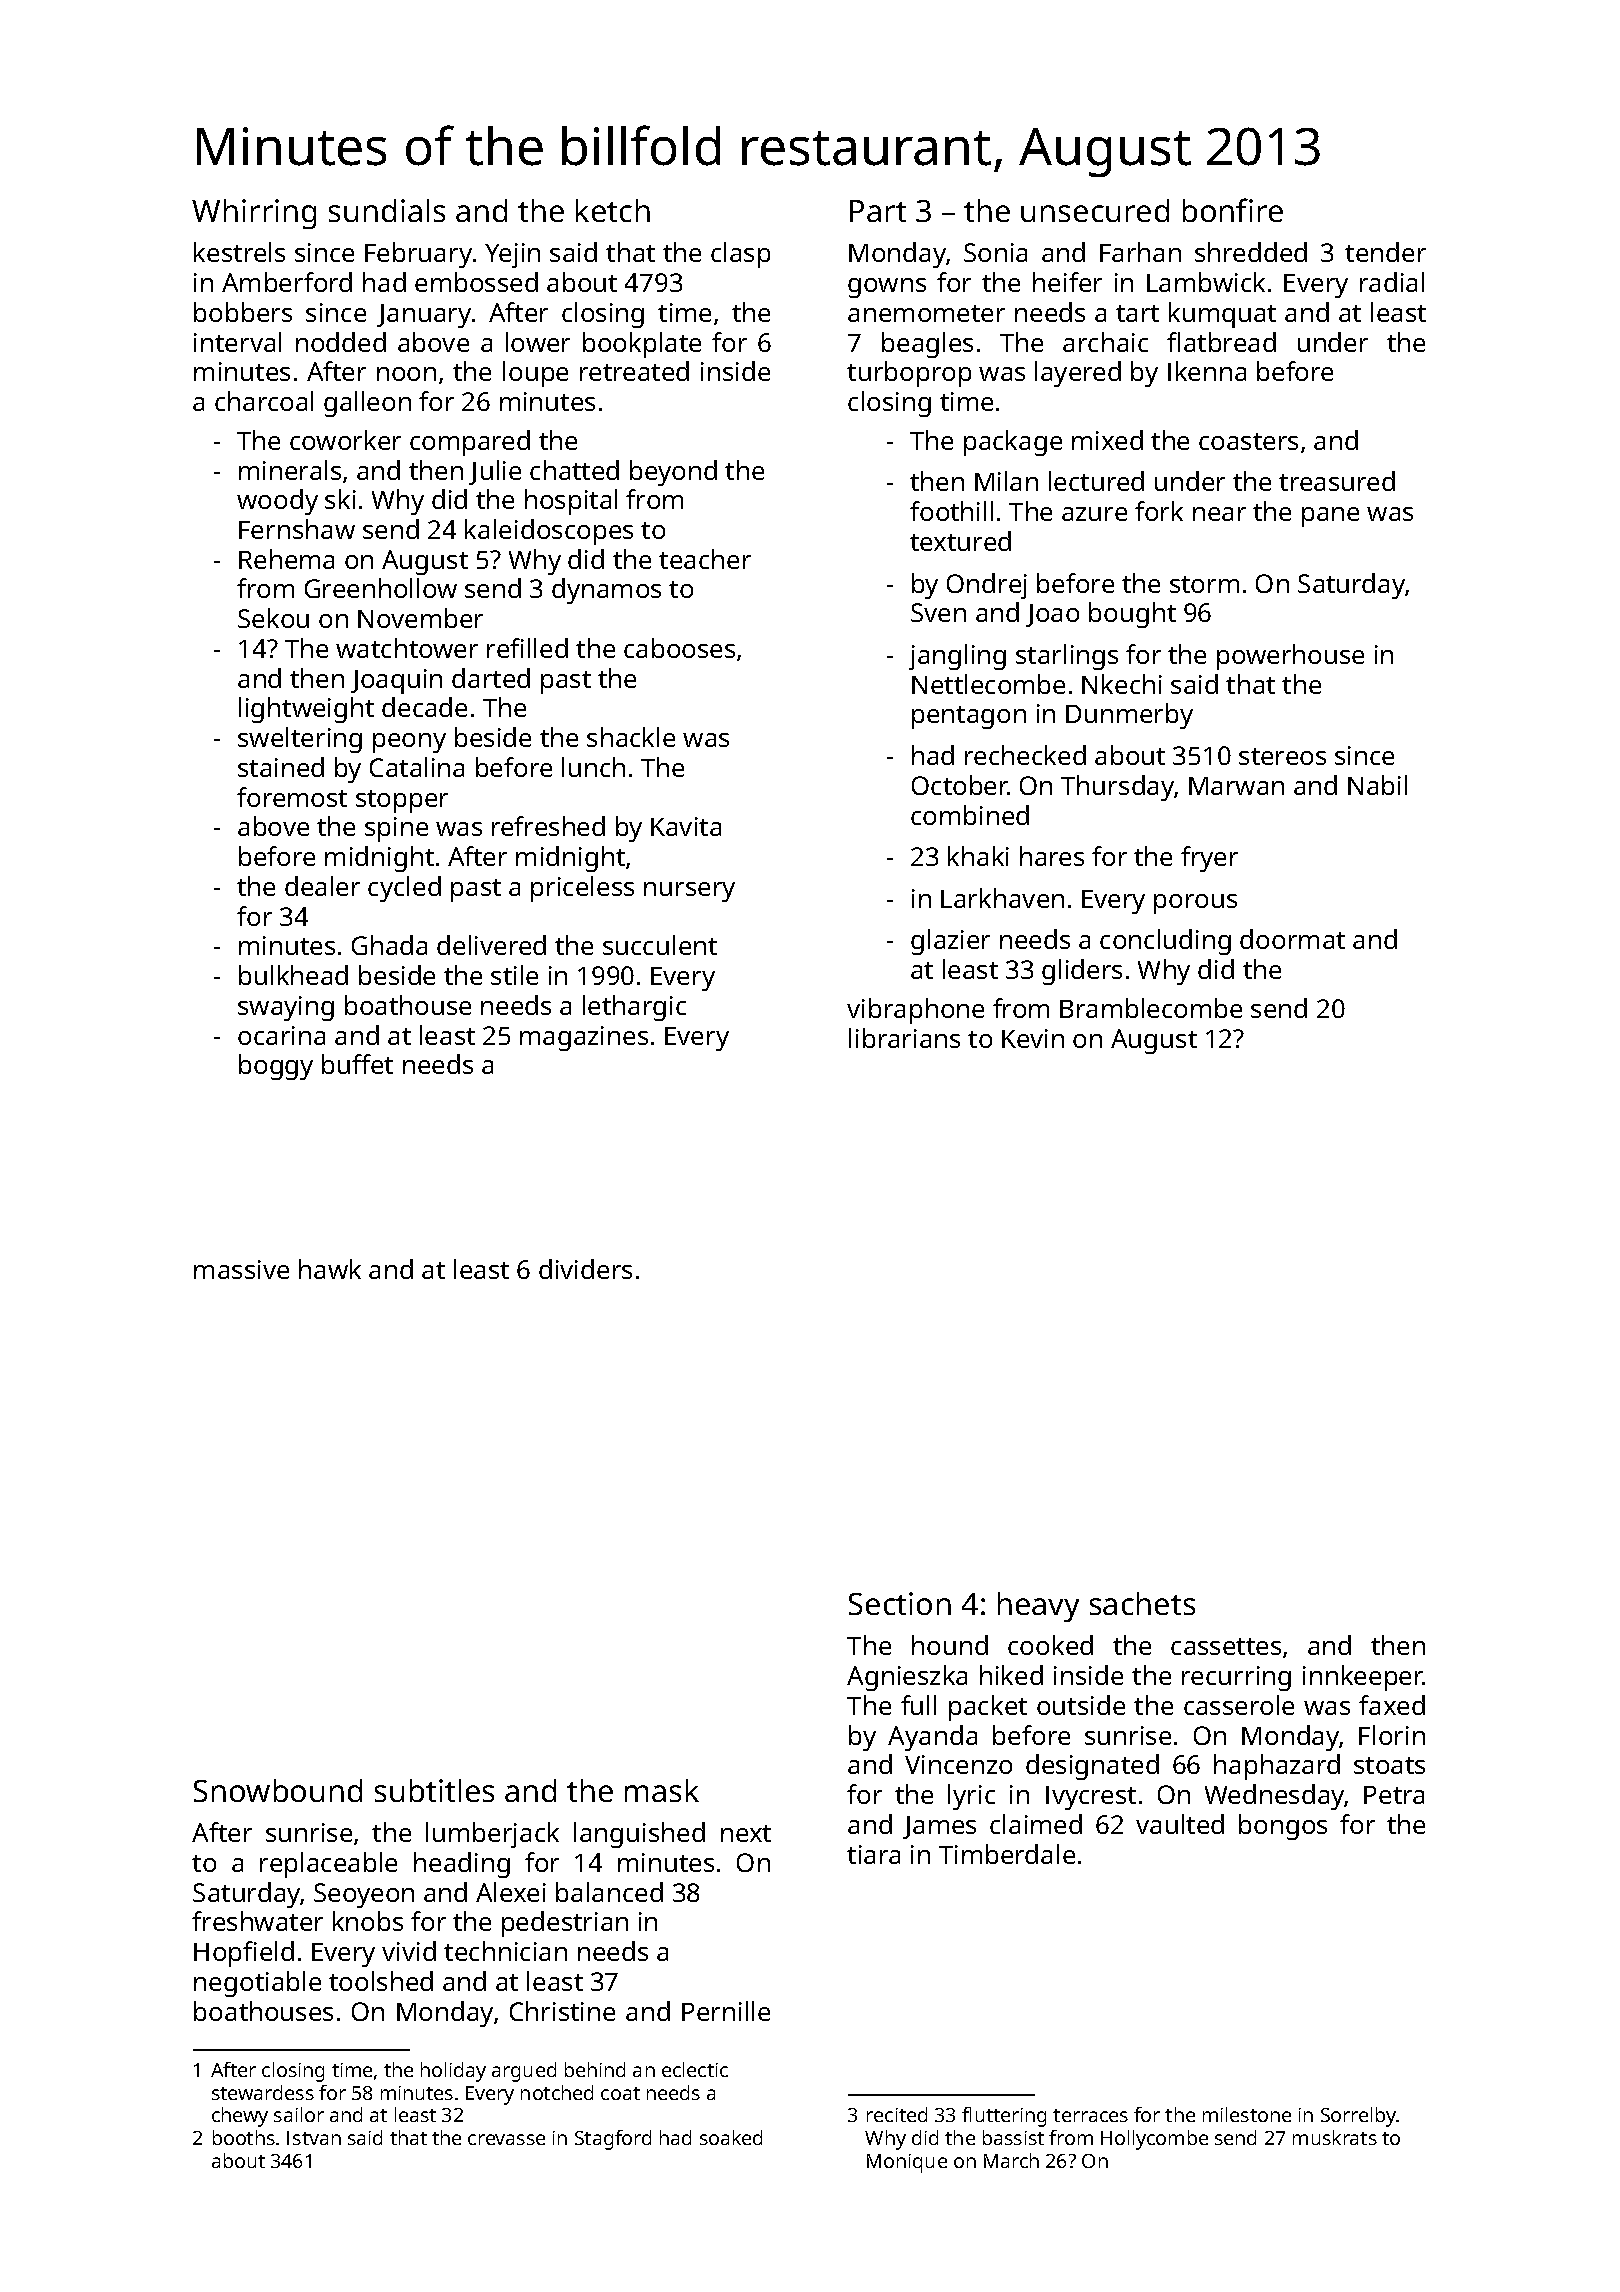 This image has width=1620, height=2292. Describe the element at coordinates (293, 975) in the image. I see `bulkhead` at that location.
